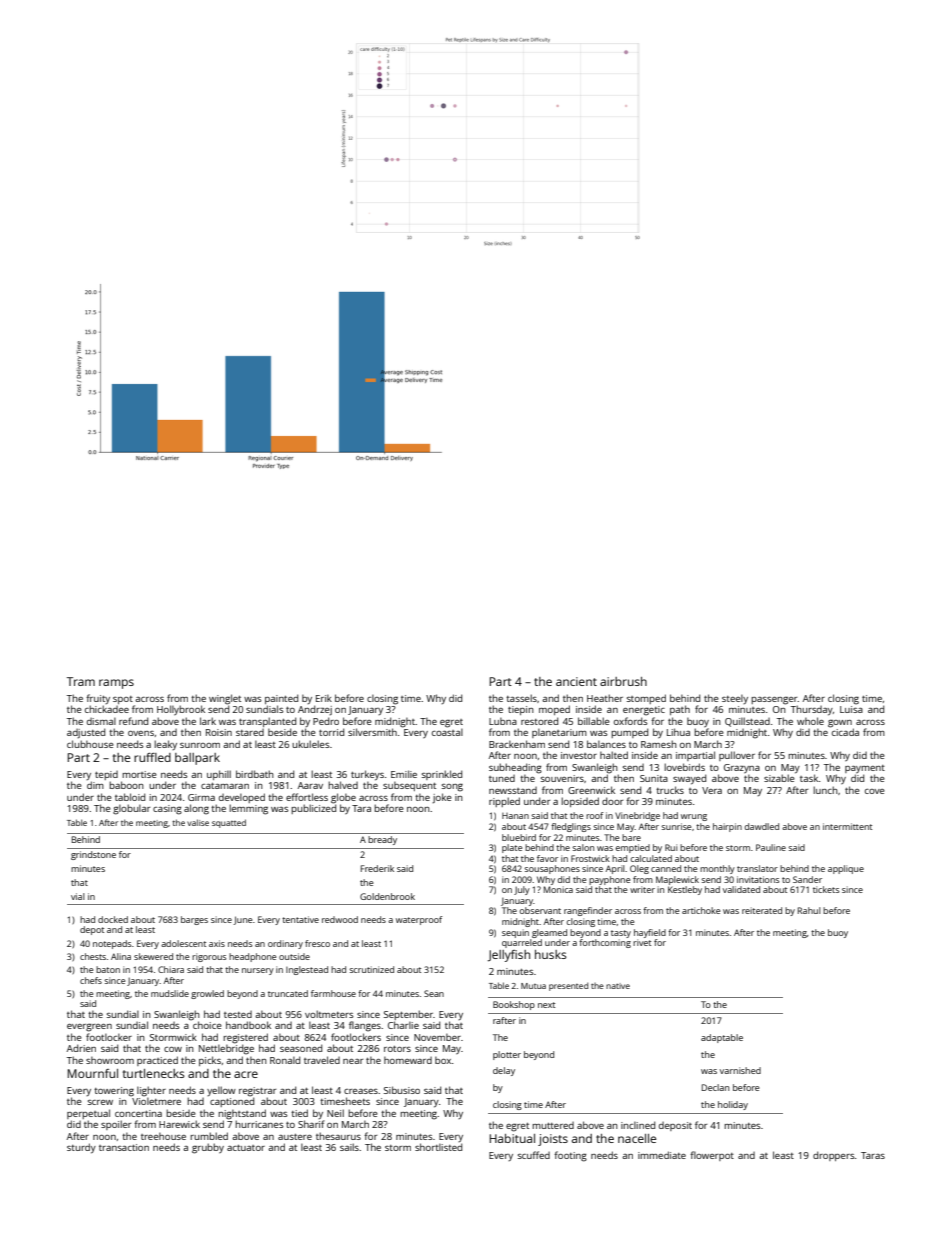 The height and width of the screenshot is (1233, 952). Describe the element at coordinates (100, 1102) in the screenshot. I see `screw` at that location.
